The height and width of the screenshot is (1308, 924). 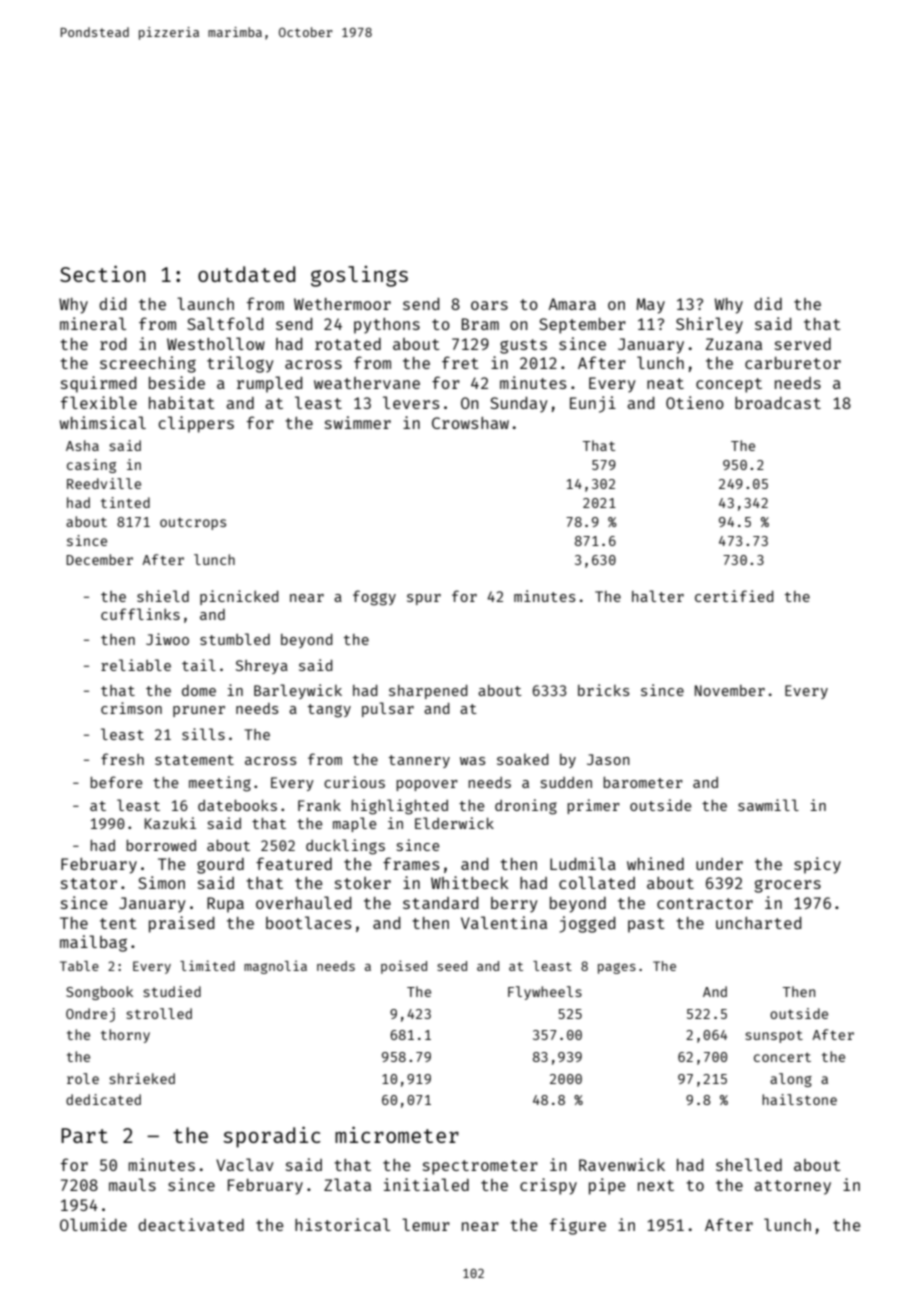 I want to click on pythons, so click(x=387, y=326).
